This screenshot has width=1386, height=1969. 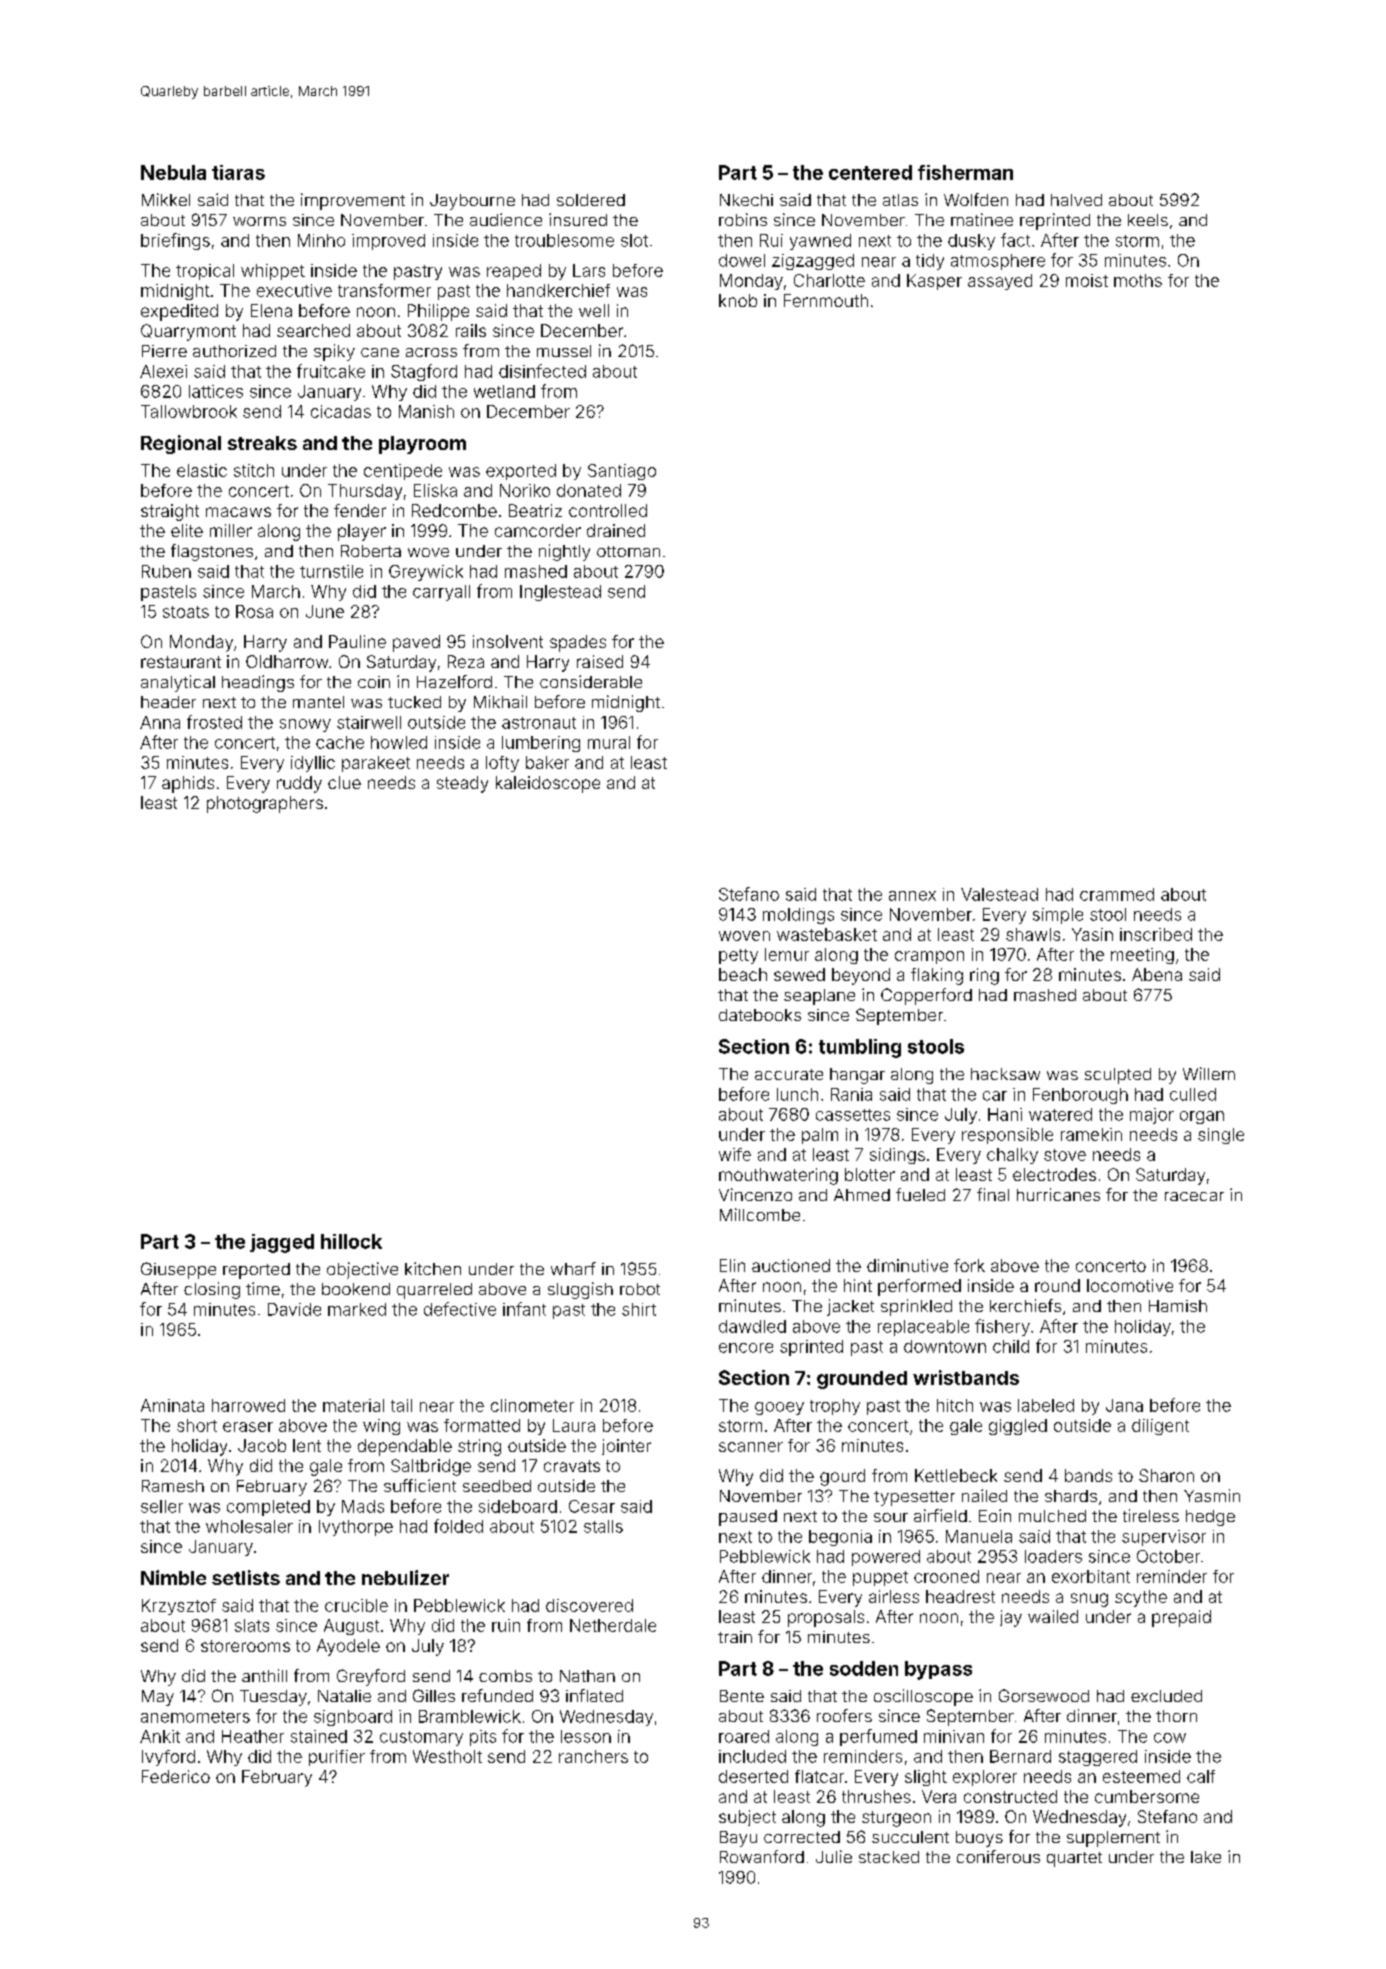 I want to click on Lars, so click(x=589, y=270).
